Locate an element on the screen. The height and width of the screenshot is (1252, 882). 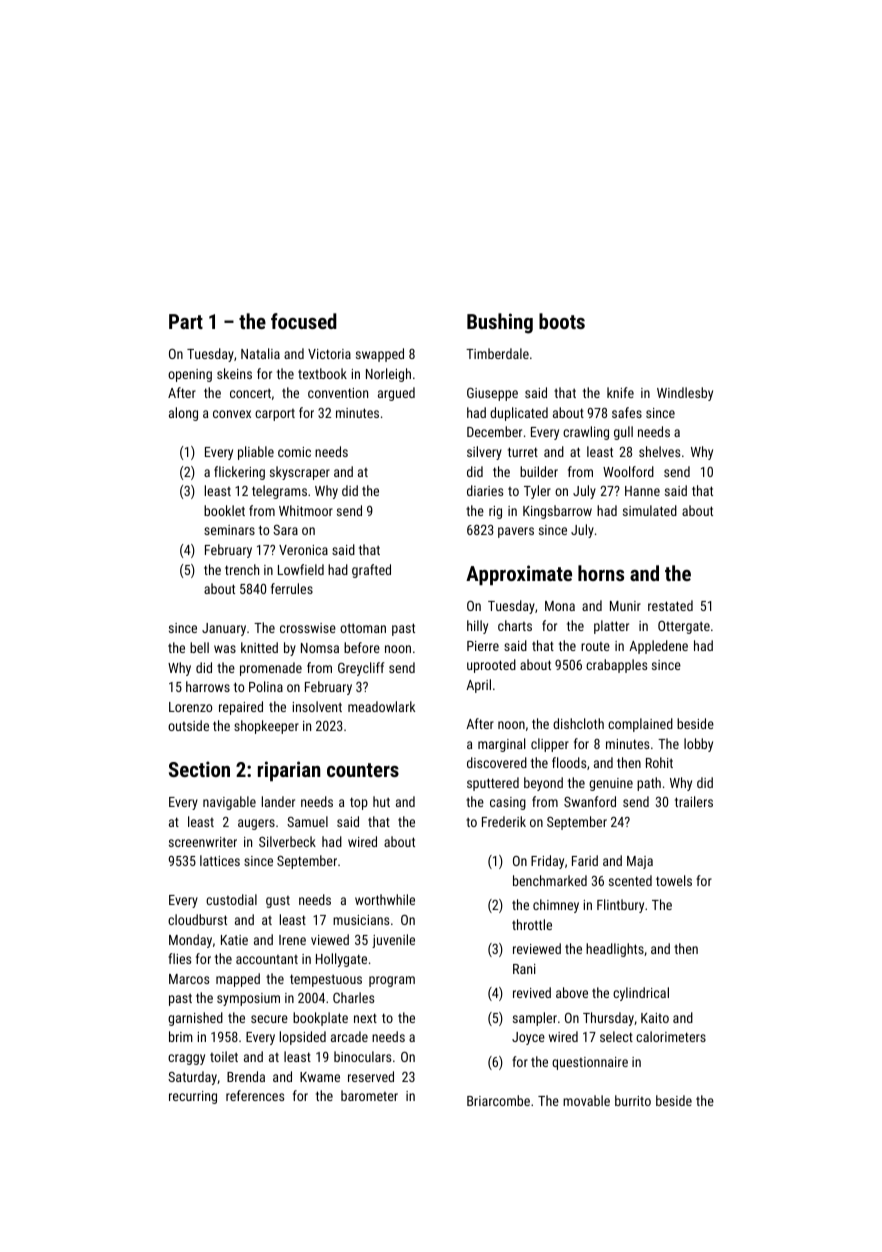
Briarcombe is located at coordinates (498, 1100).
